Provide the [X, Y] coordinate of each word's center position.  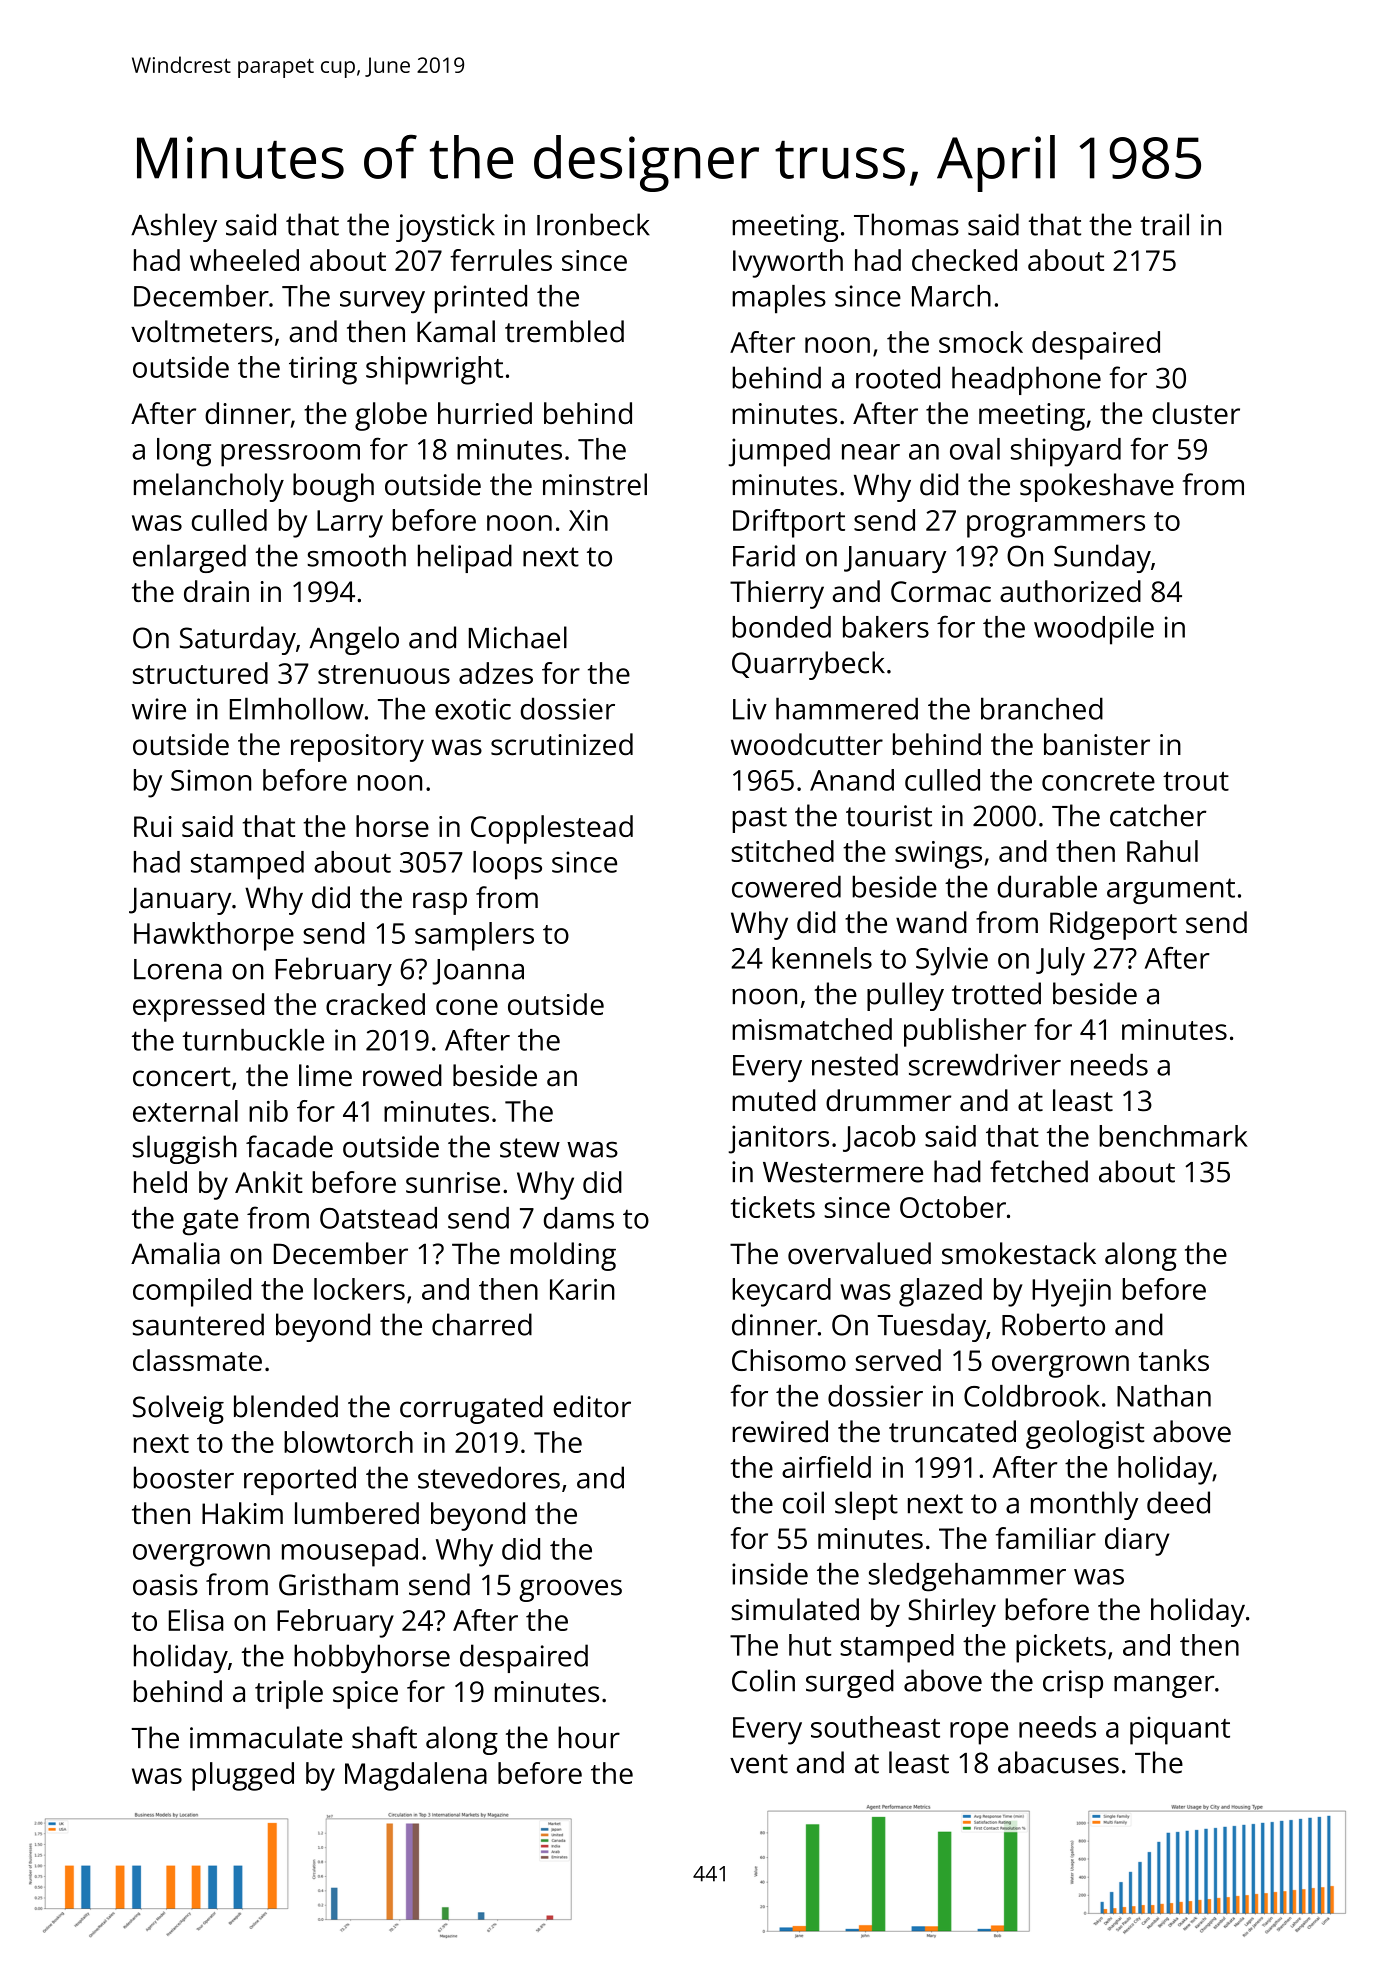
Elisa [196, 1620]
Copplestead [552, 829]
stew [530, 1148]
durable [1047, 886]
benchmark [1173, 1136]
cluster [1196, 413]
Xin [588, 520]
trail [1164, 224]
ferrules [501, 260]
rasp [440, 903]
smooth [356, 555]
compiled [192, 1292]
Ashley [174, 227]
